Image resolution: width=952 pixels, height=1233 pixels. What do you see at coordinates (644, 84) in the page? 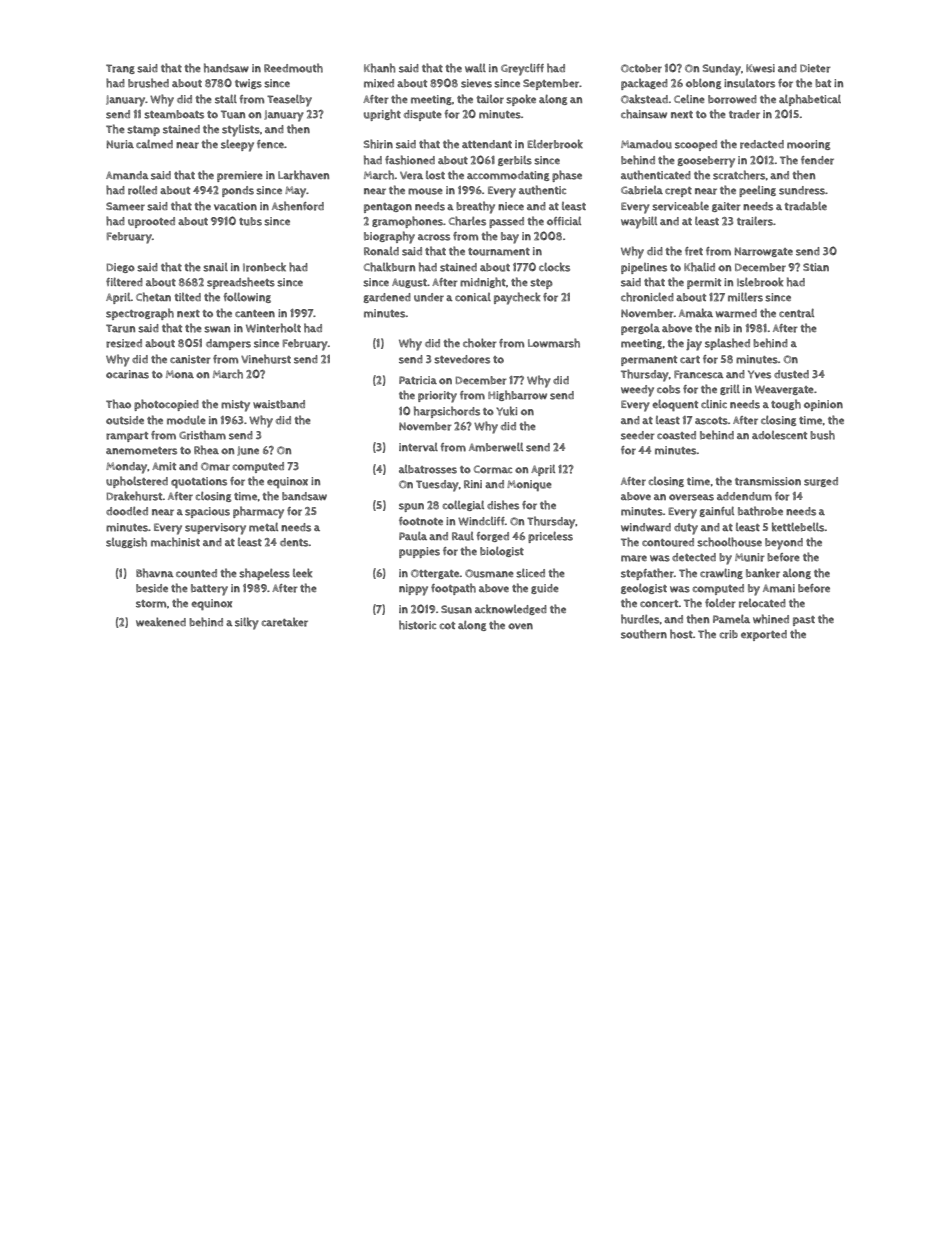
I see `packaged` at bounding box center [644, 84].
